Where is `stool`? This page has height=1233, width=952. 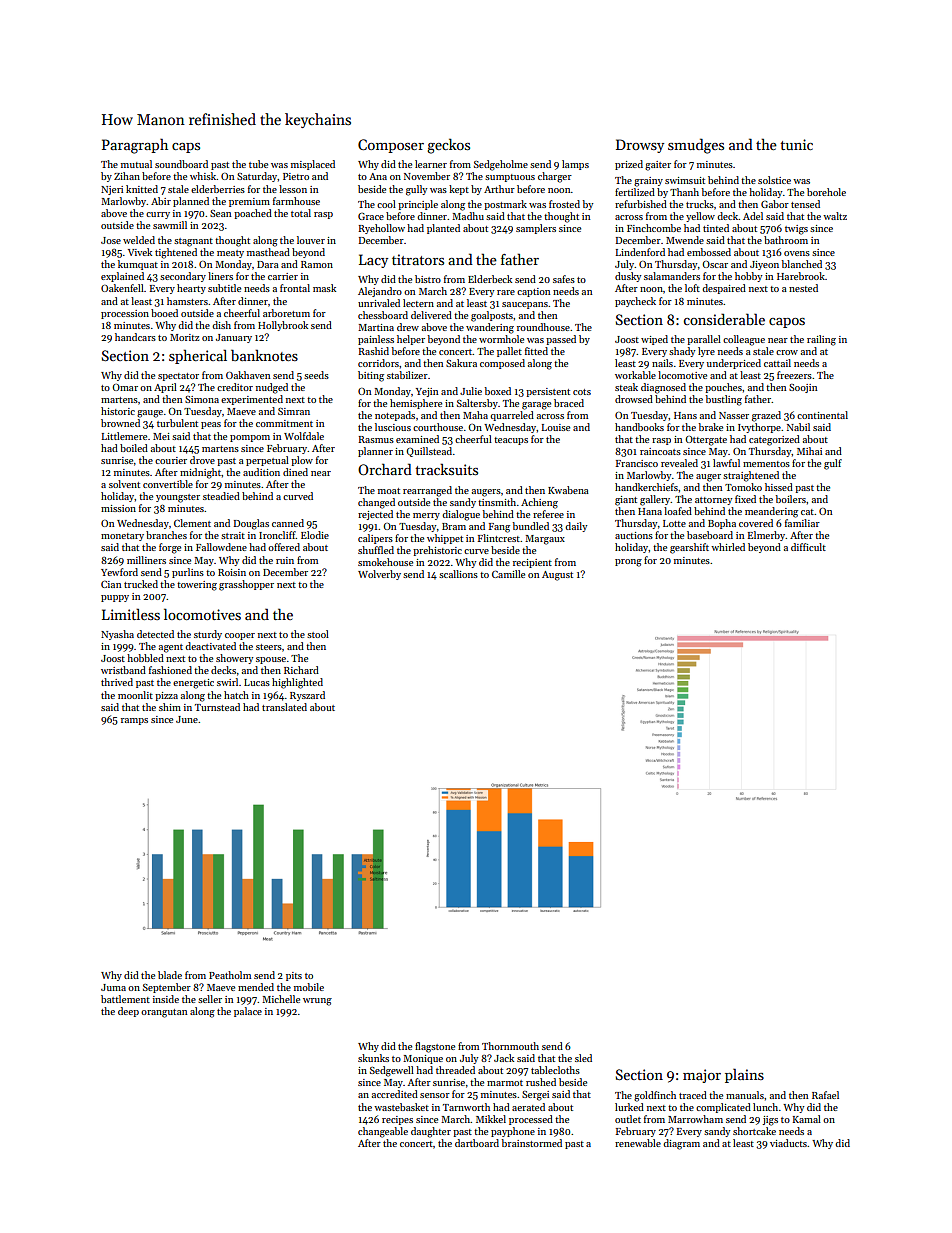
stool is located at coordinates (318, 634).
